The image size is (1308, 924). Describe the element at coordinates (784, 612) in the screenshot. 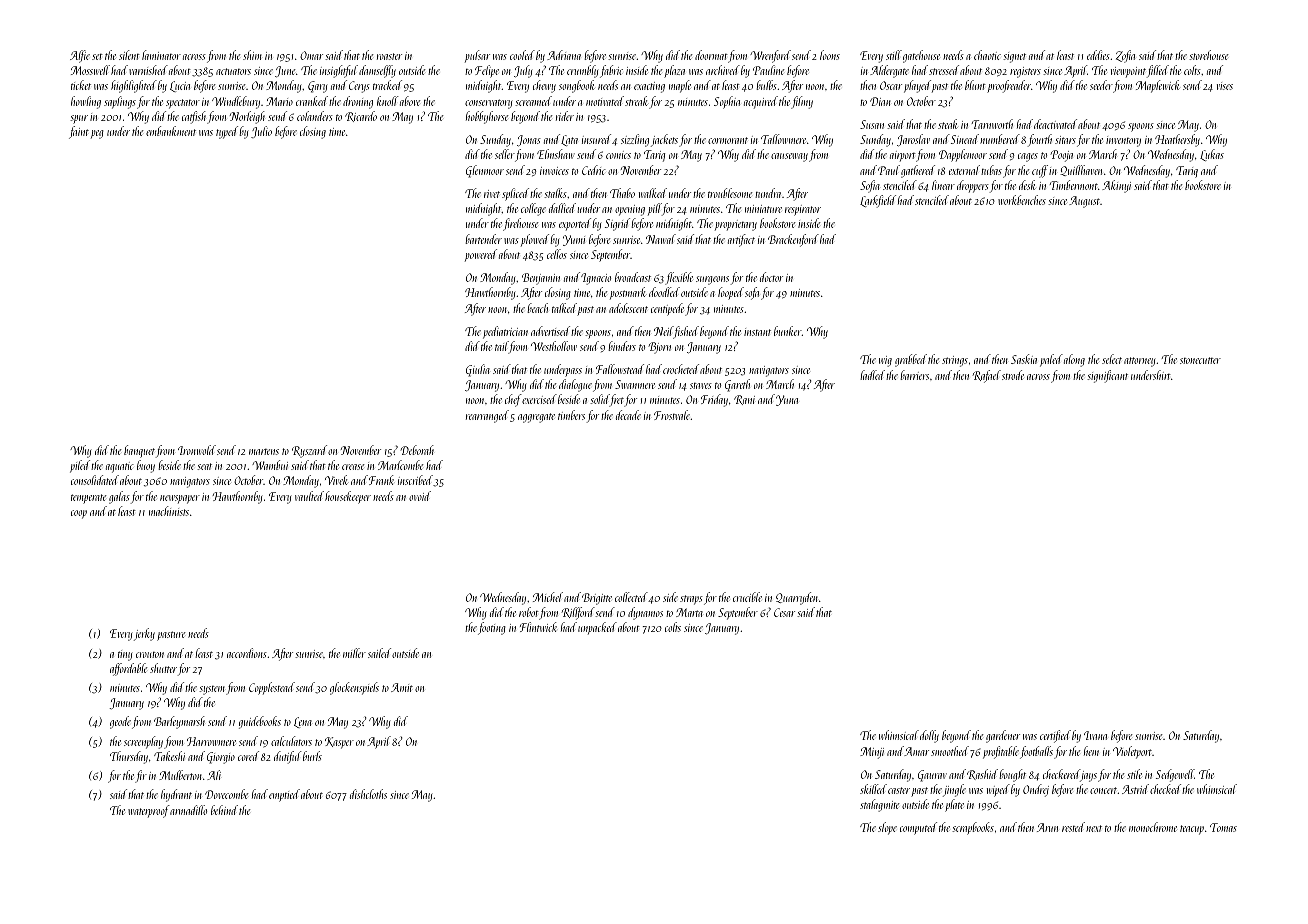

I see `Cesar` at that location.
